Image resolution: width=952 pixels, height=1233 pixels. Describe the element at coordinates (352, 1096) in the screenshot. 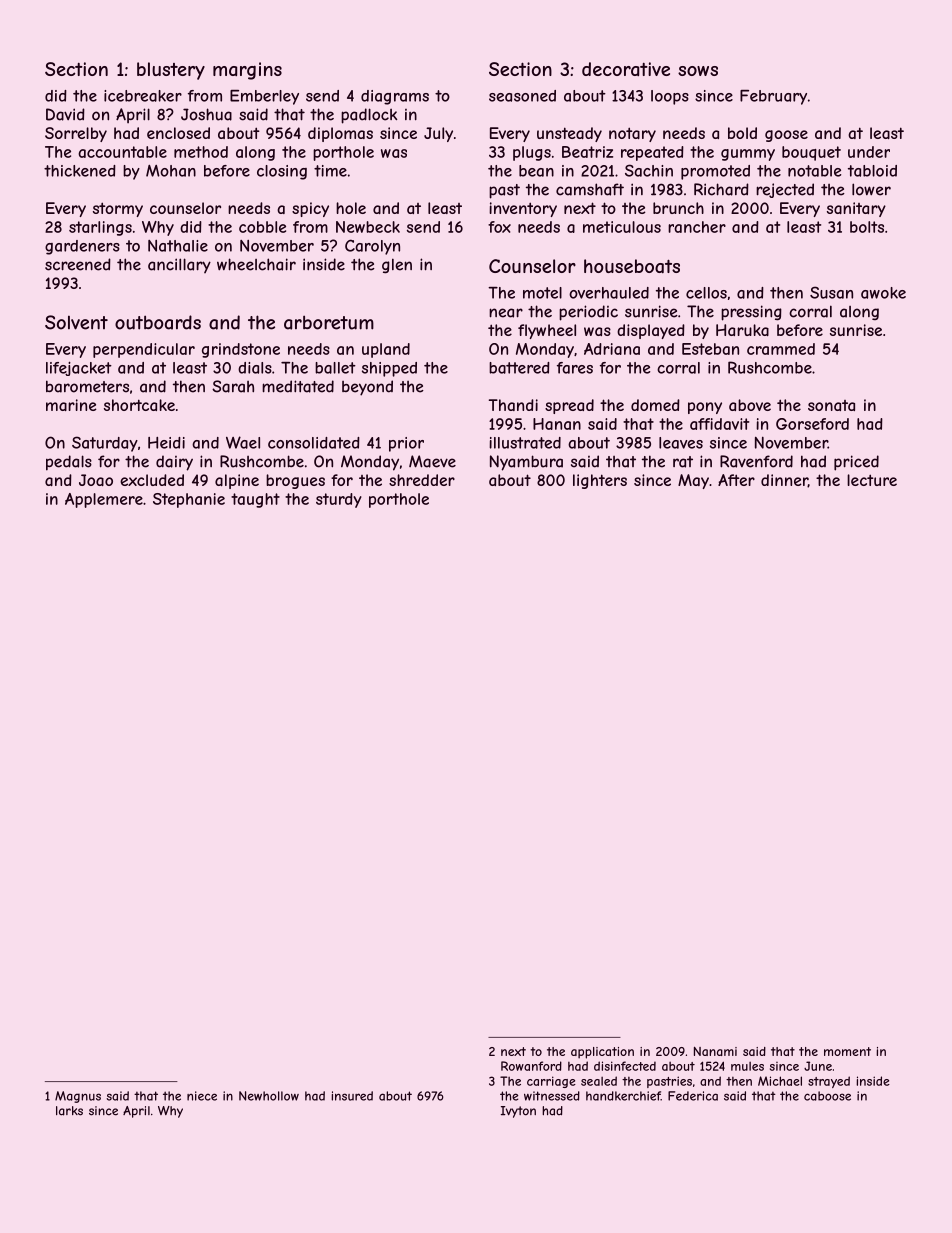

I see `insured` at that location.
